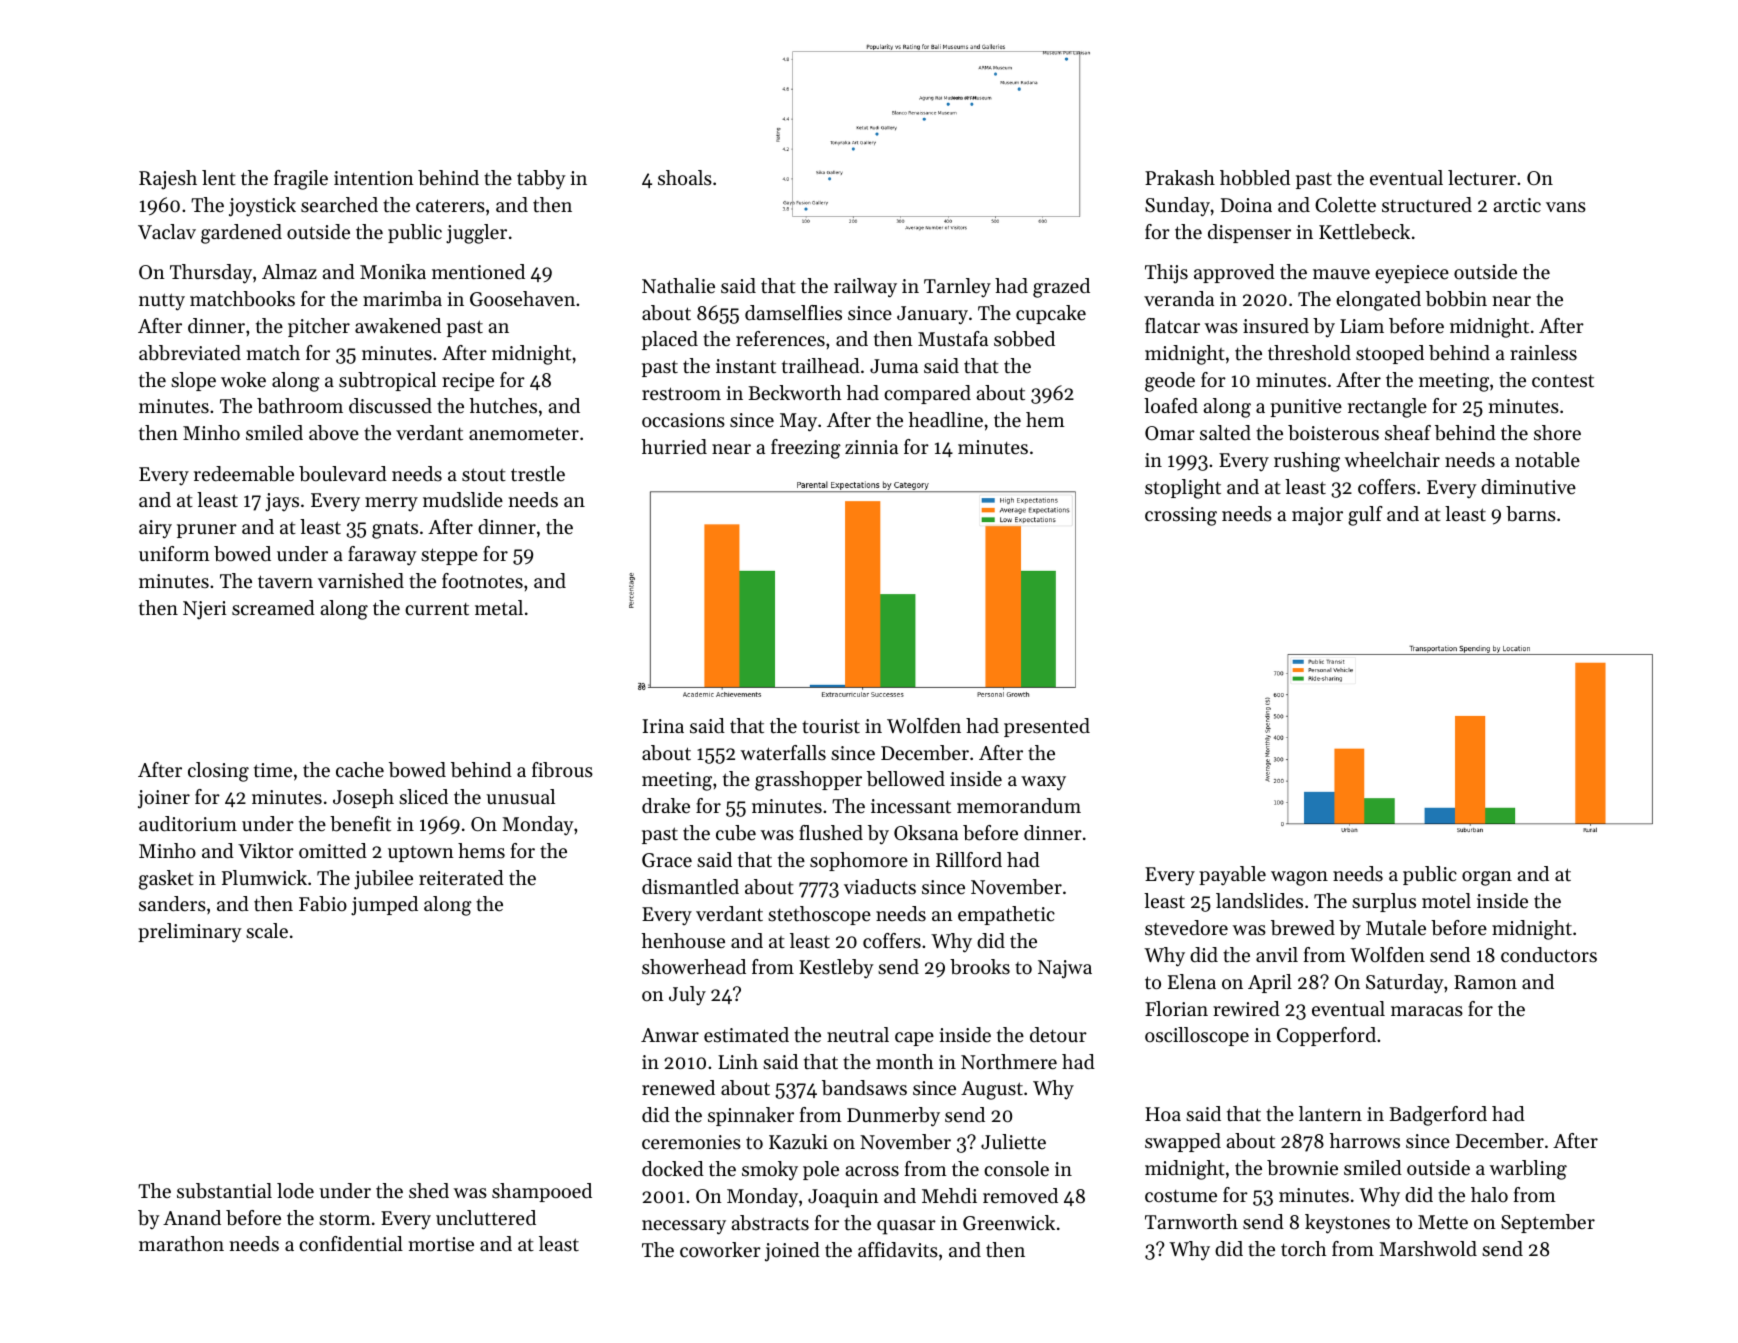 The image size is (1738, 1343). I want to click on conductors, so click(1549, 955).
